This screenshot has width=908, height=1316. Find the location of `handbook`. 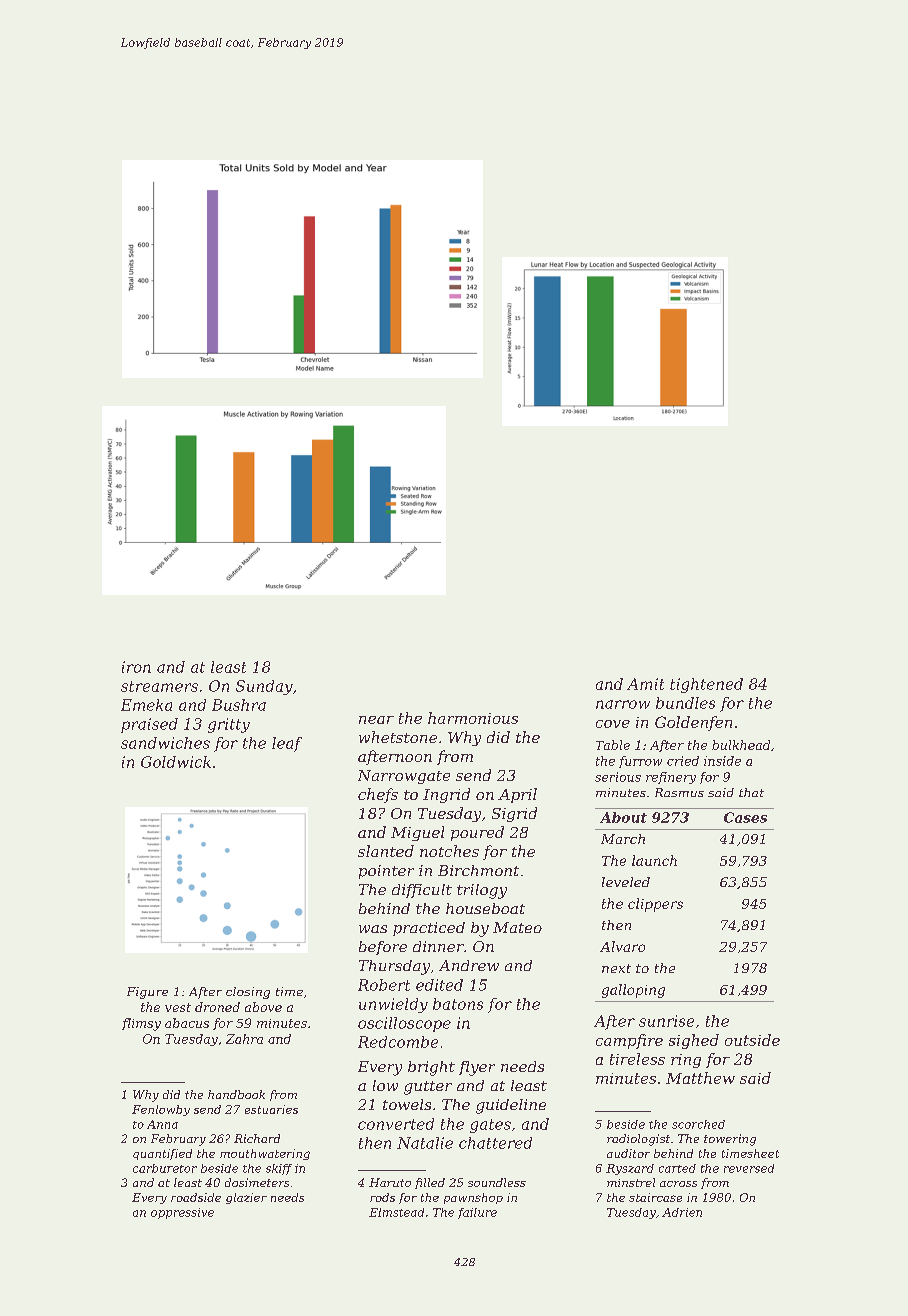

handbook is located at coordinates (236, 1094).
